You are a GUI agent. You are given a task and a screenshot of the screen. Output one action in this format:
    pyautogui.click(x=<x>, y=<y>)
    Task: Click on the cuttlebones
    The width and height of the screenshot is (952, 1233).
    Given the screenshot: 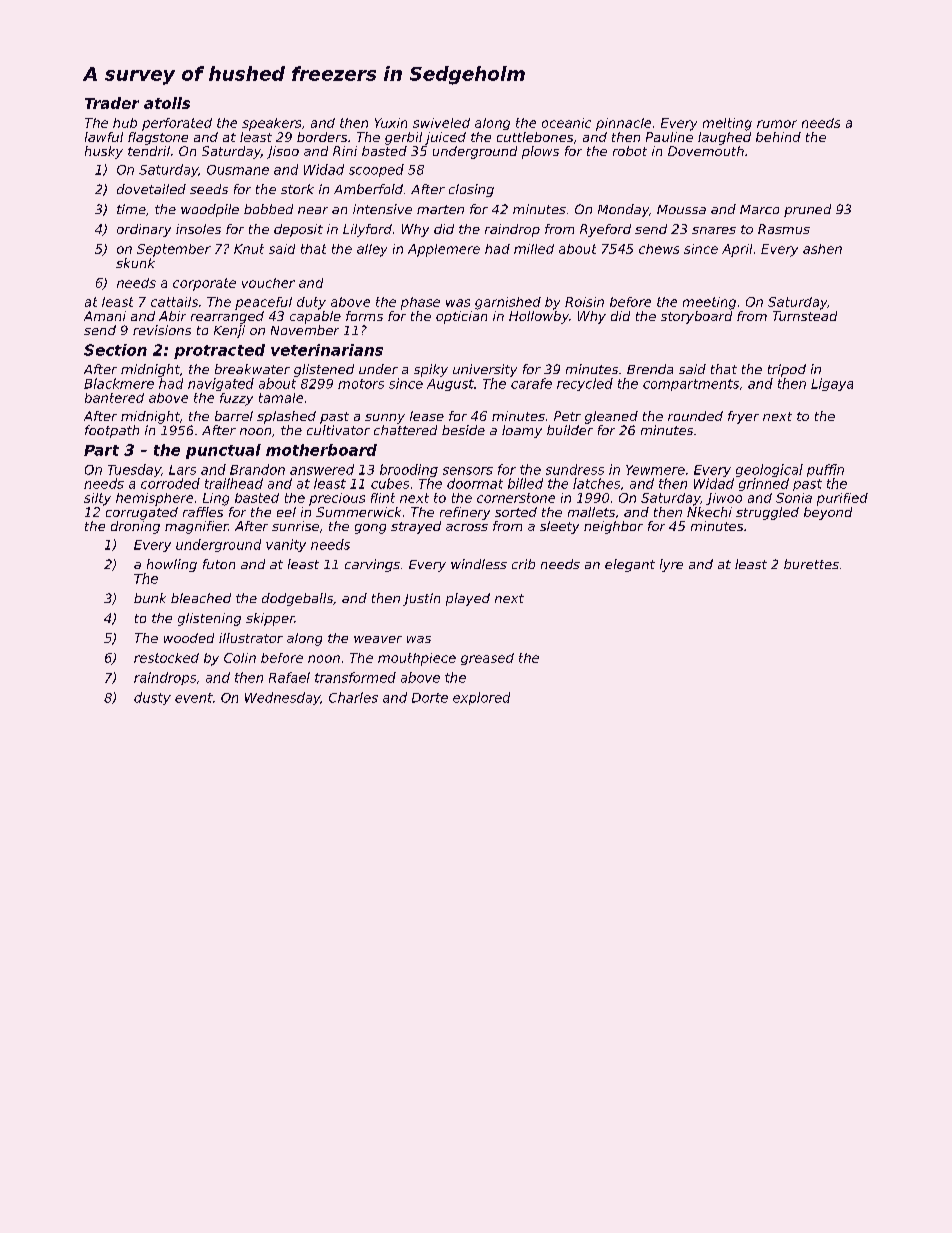 What is the action you would take?
    pyautogui.click(x=535, y=137)
